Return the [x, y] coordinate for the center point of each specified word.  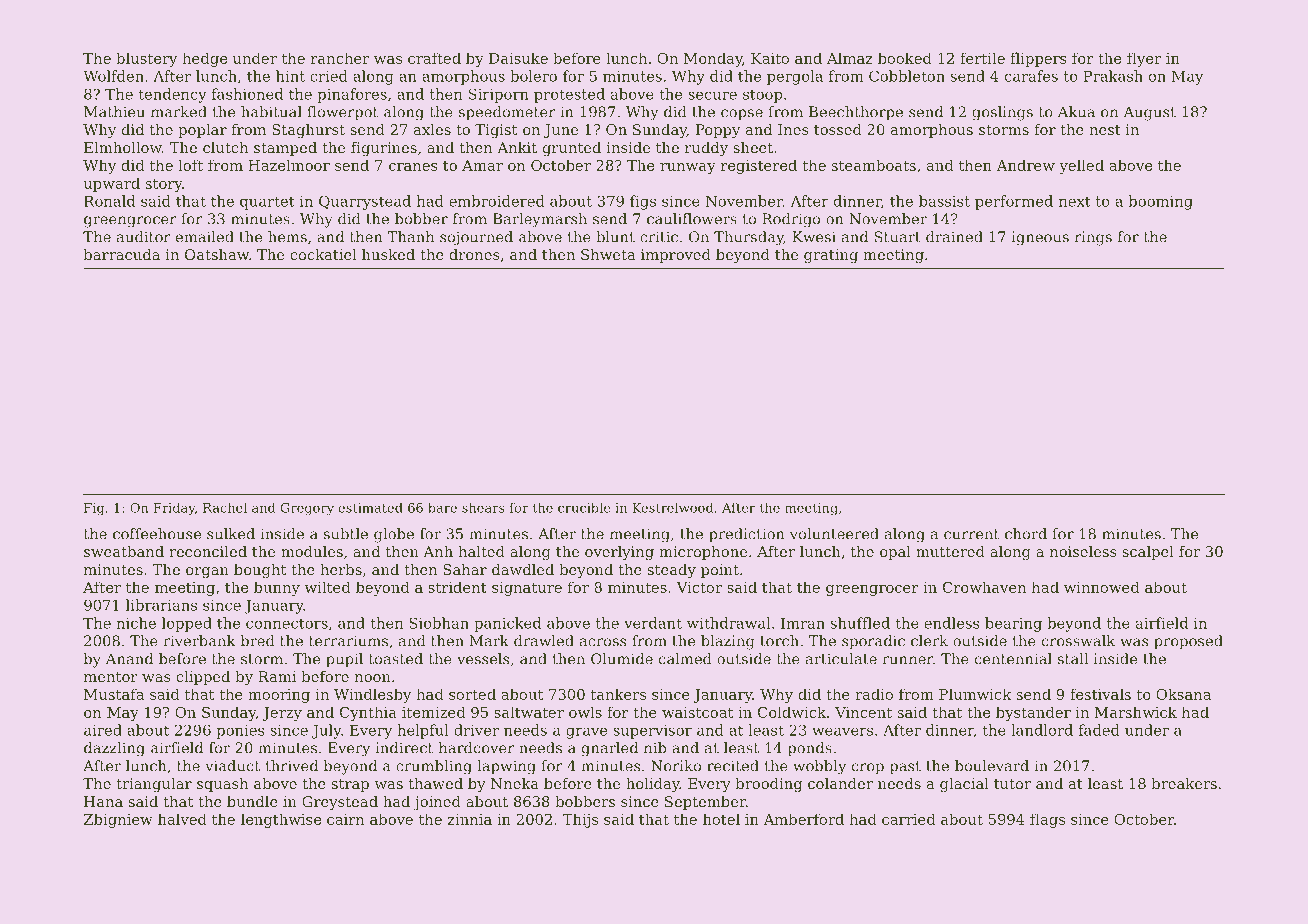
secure [712, 95]
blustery [146, 59]
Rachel [225, 507]
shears [483, 507]
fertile [982, 58]
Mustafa [114, 694]
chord [1026, 534]
